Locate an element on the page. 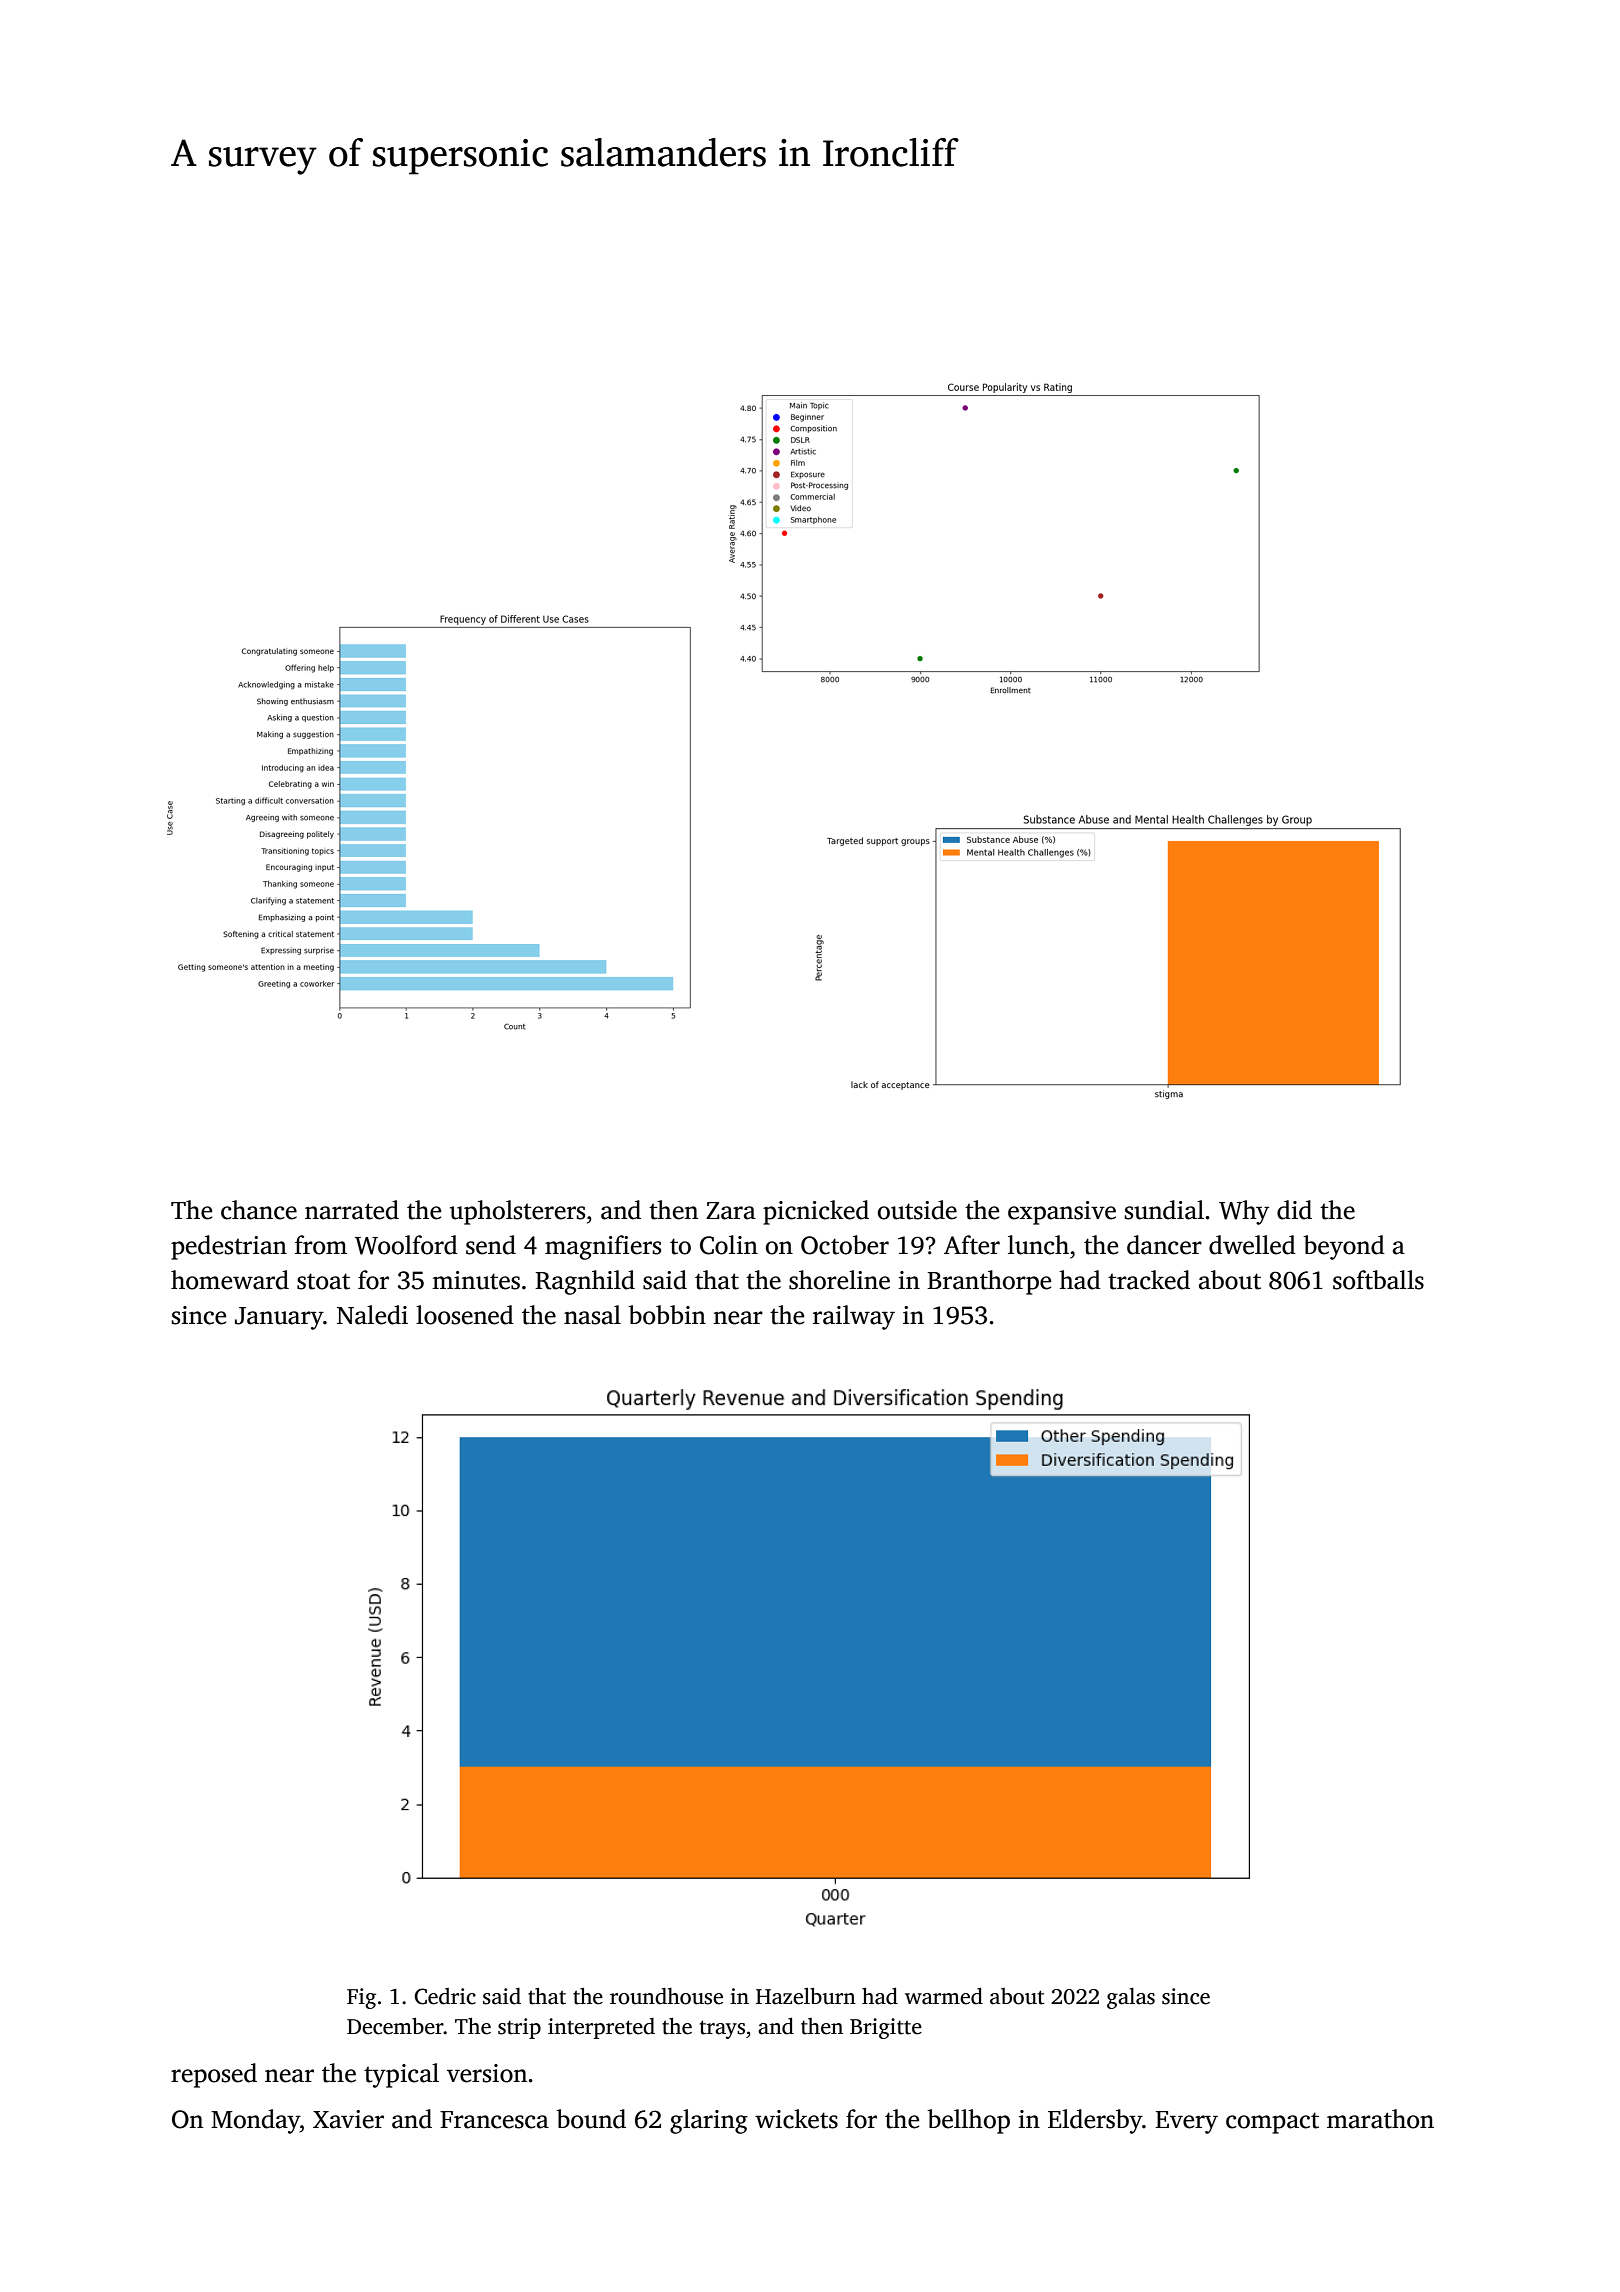  loosened is located at coordinates (465, 1315).
